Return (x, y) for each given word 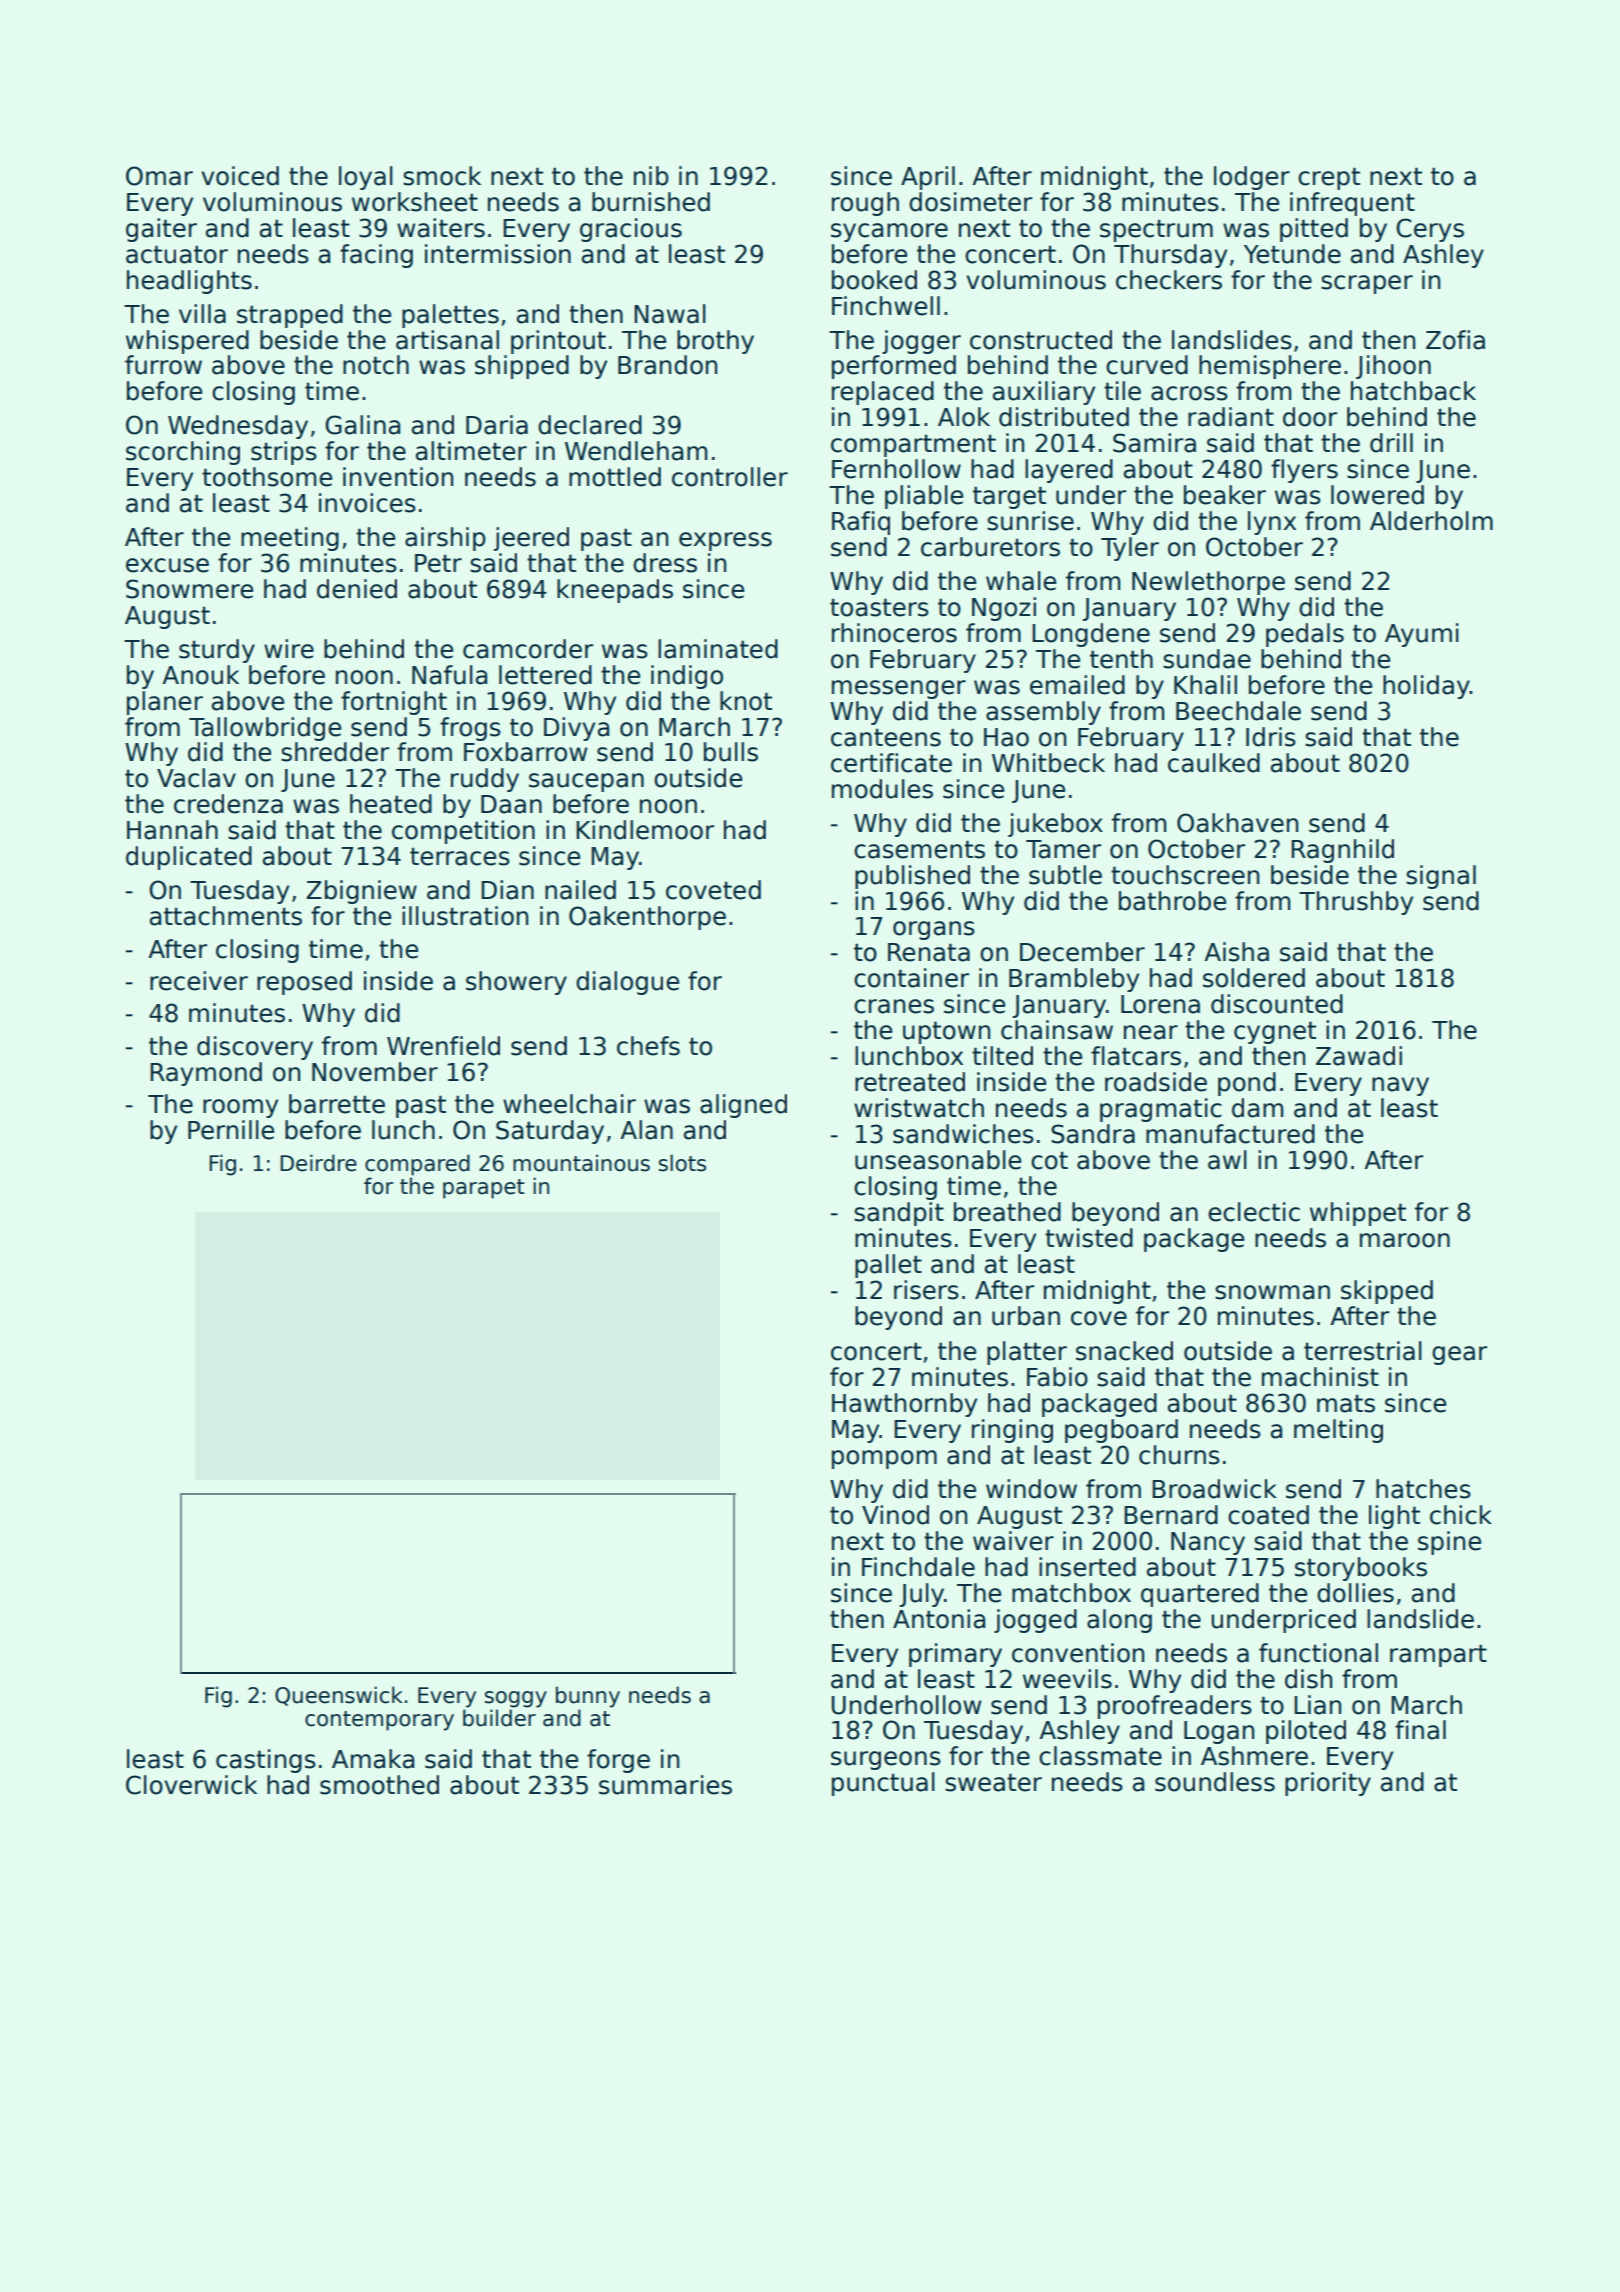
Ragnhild (1342, 851)
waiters (441, 228)
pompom (884, 1459)
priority (1328, 1784)
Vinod (895, 1515)
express (725, 541)
